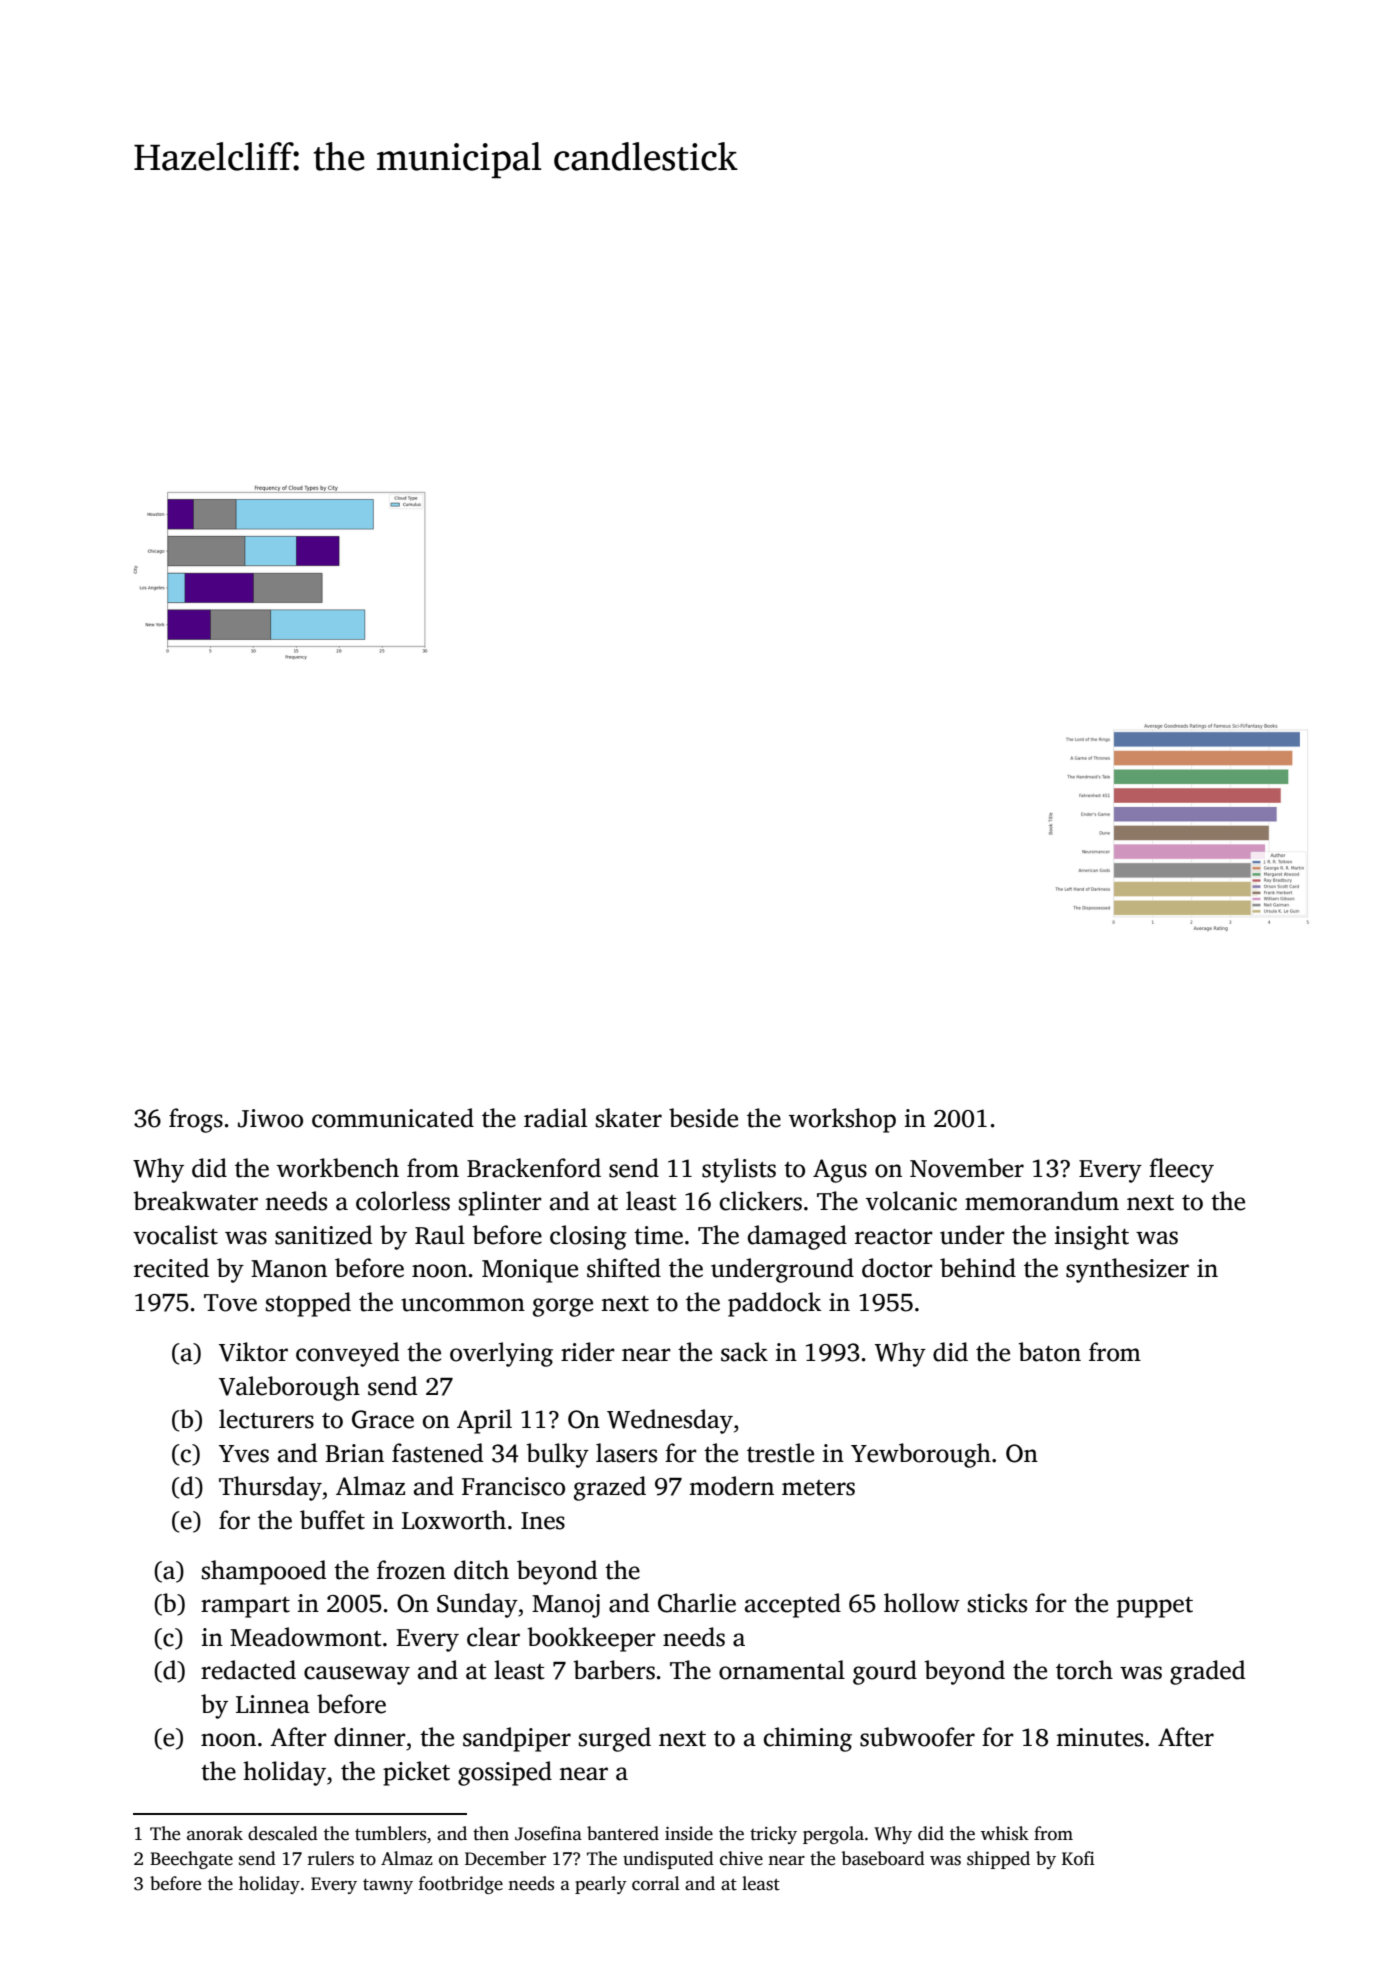 The width and height of the screenshot is (1386, 1969). Describe the element at coordinates (289, 1269) in the screenshot. I see `Manon` at that location.
